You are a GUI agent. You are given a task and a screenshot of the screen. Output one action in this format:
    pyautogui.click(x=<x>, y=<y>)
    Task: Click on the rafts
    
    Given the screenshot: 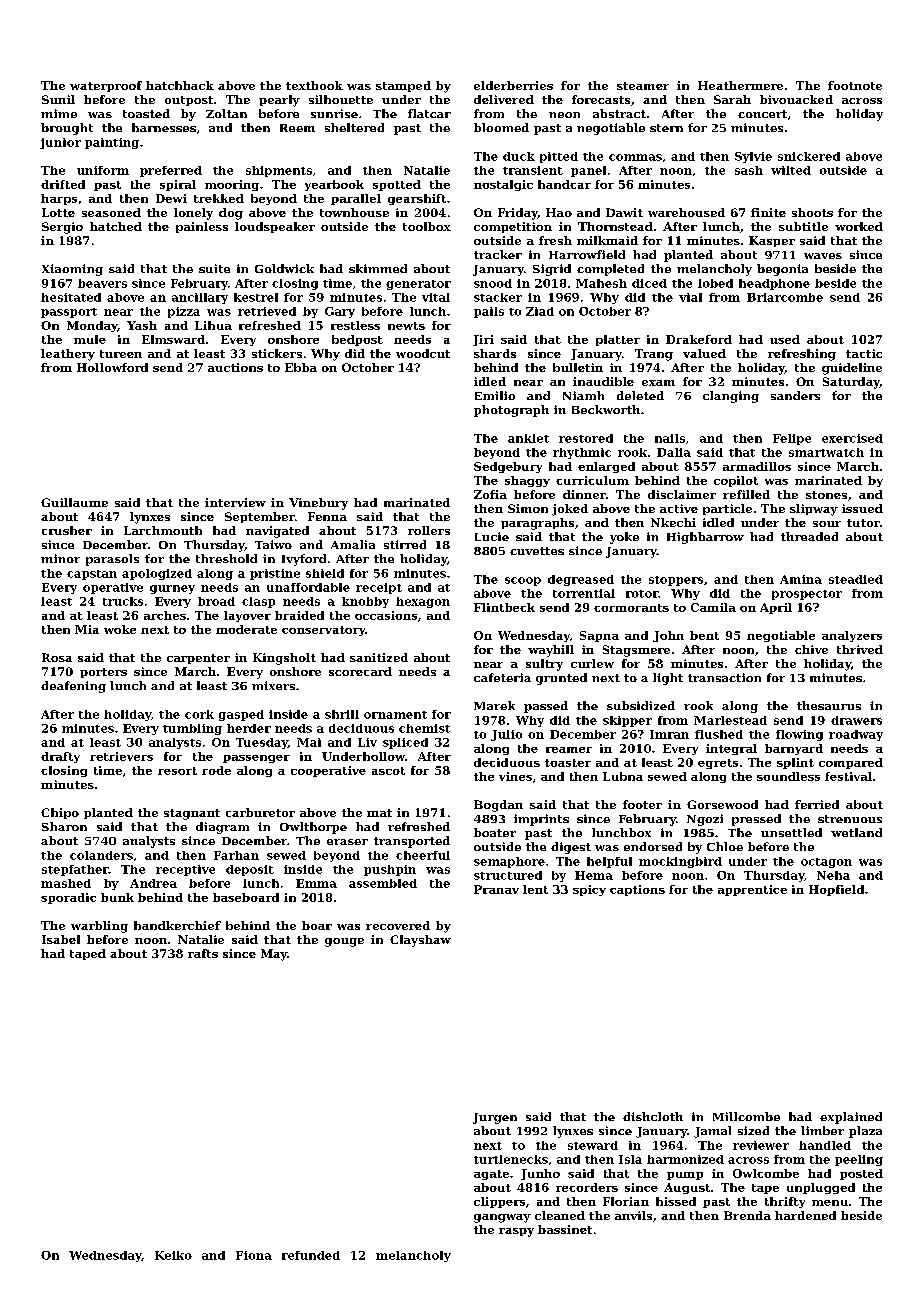 What is the action you would take?
    pyautogui.click(x=203, y=953)
